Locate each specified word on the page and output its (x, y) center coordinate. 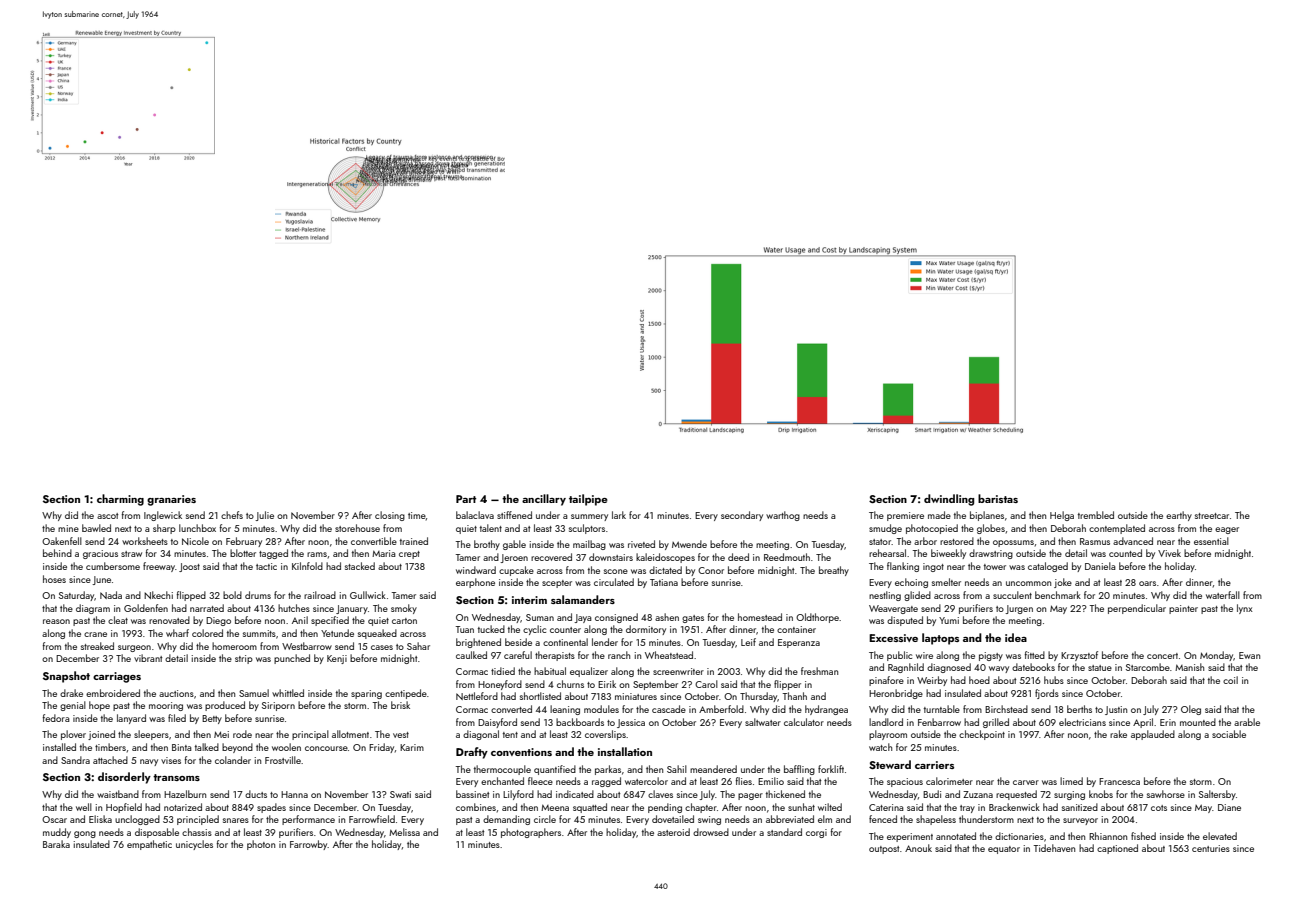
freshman (819, 671)
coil (1230, 680)
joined (101, 735)
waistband (118, 794)
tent (510, 735)
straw (131, 554)
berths (1079, 709)
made (939, 515)
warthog (783, 516)
